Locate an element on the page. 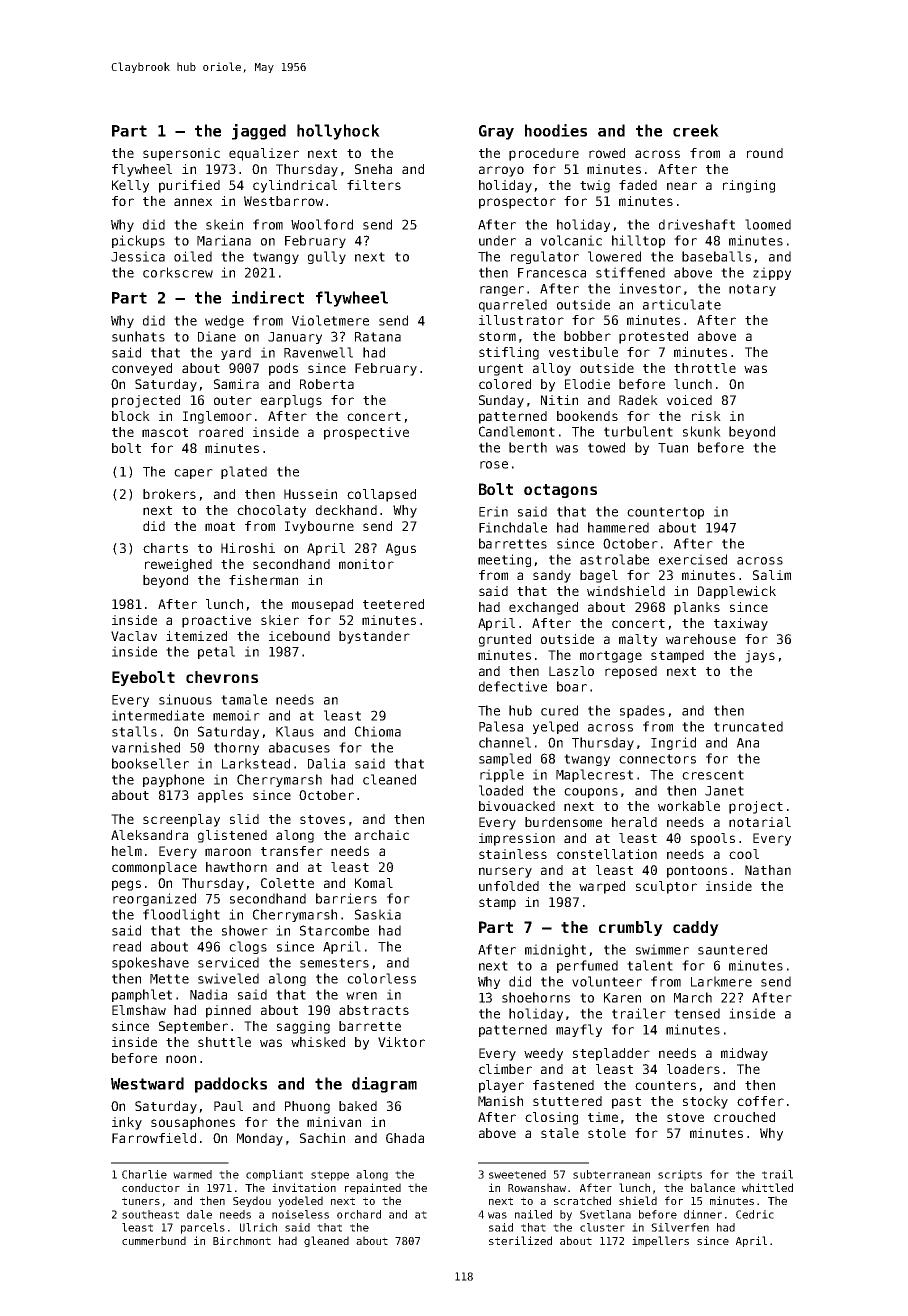  rowed is located at coordinates (607, 153).
